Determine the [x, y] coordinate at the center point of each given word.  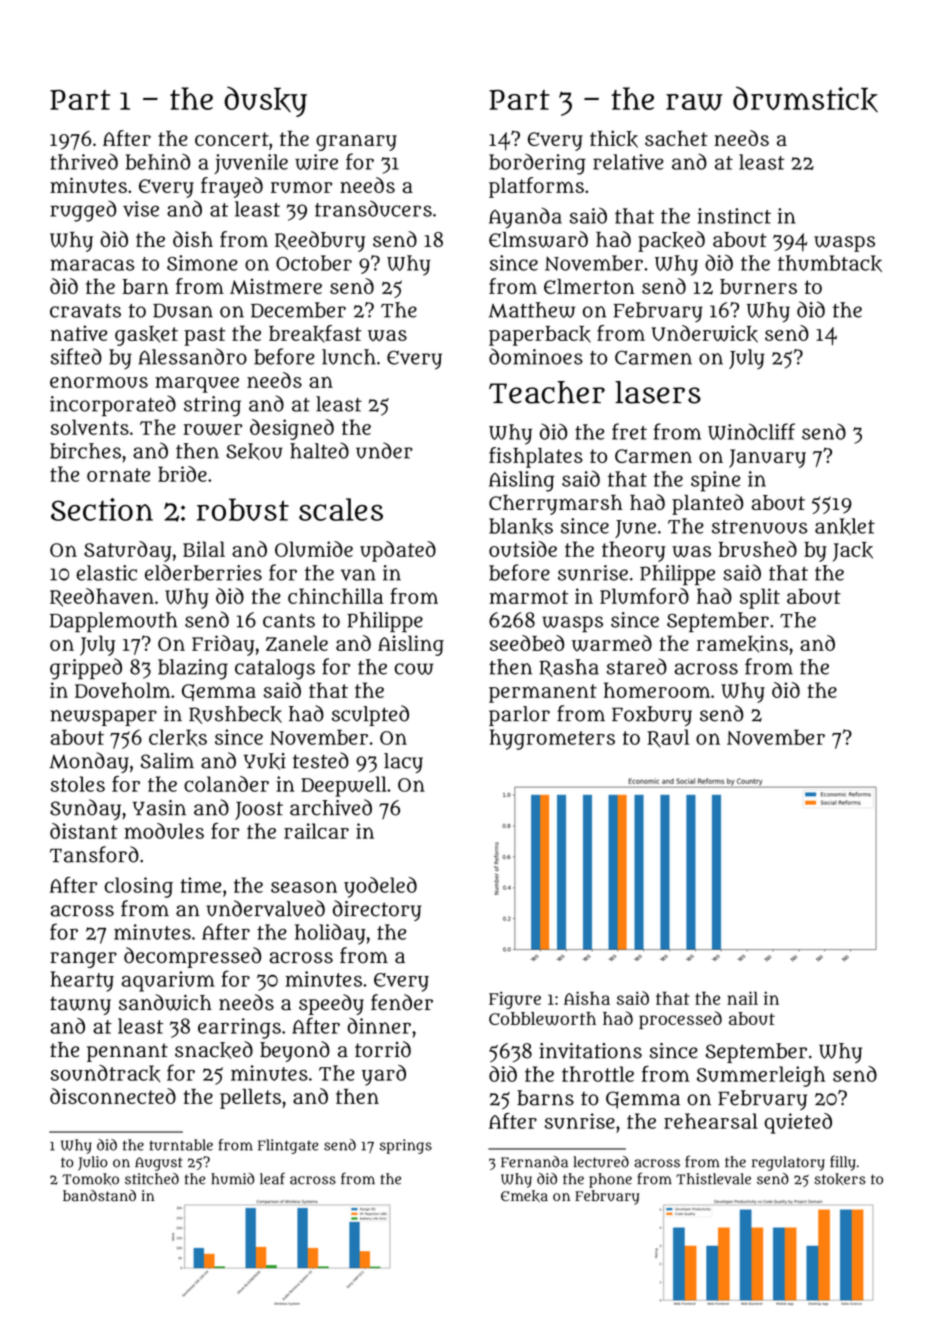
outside [523, 549]
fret [629, 431]
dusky [265, 101]
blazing [193, 669]
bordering [537, 164]
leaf [272, 1178]
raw [694, 102]
